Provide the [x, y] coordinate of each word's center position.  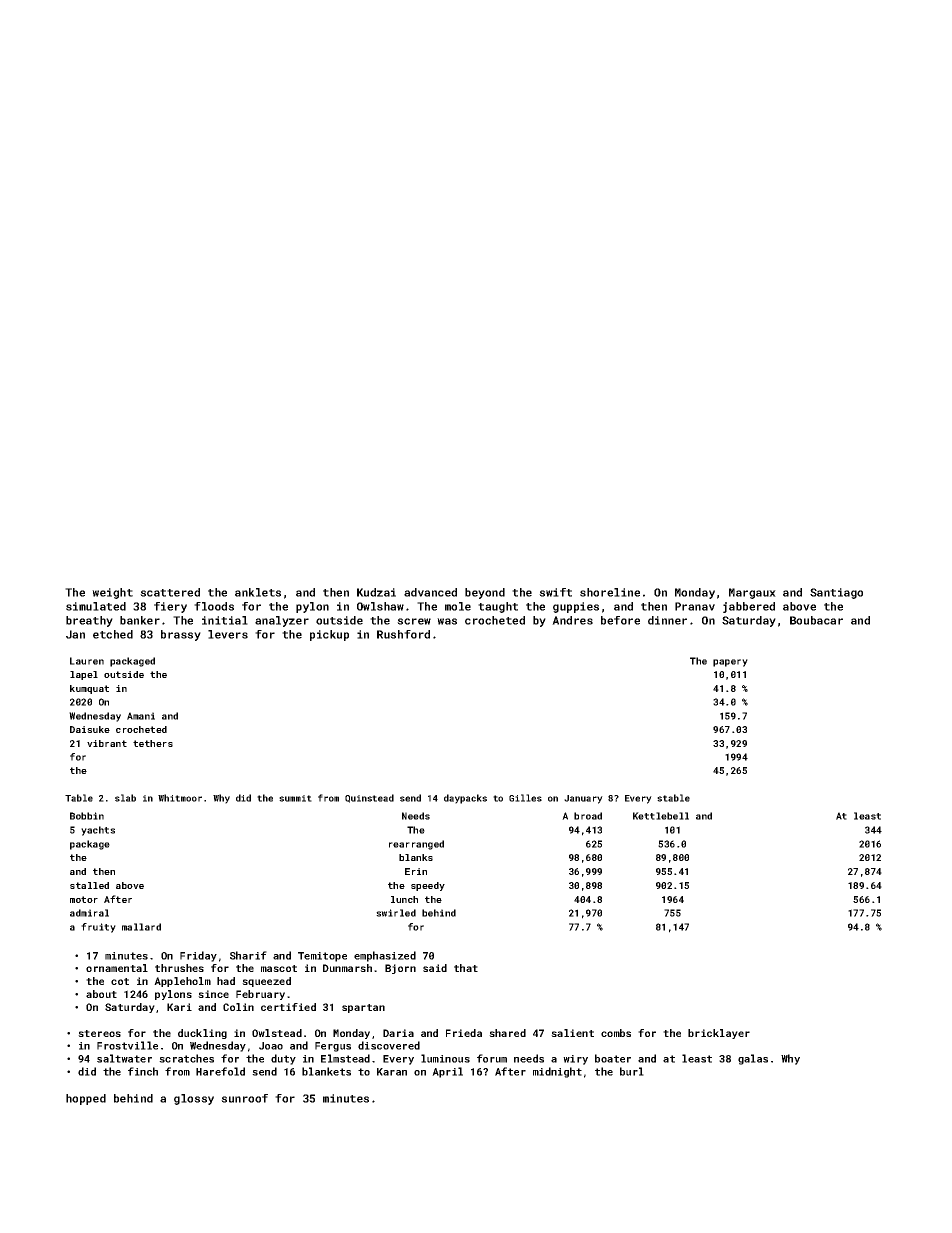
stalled [89, 885]
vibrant [107, 743]
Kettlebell [661, 816]
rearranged [416, 845]
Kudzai [376, 592]
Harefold [220, 1071]
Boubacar [816, 620]
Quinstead [369, 798]
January [583, 799]
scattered [170, 592]
